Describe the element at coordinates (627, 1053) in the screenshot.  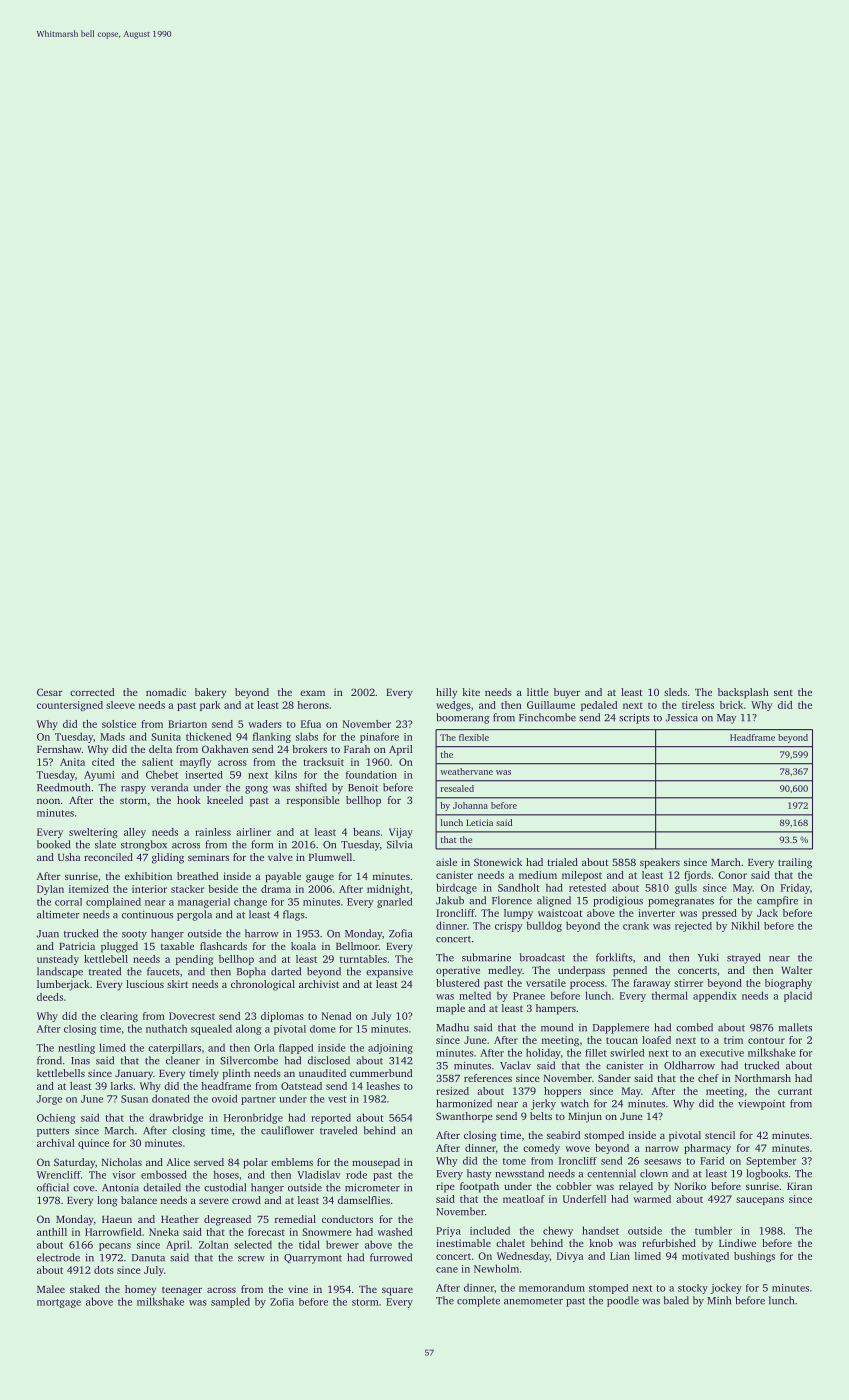
I see `swirled` at that location.
